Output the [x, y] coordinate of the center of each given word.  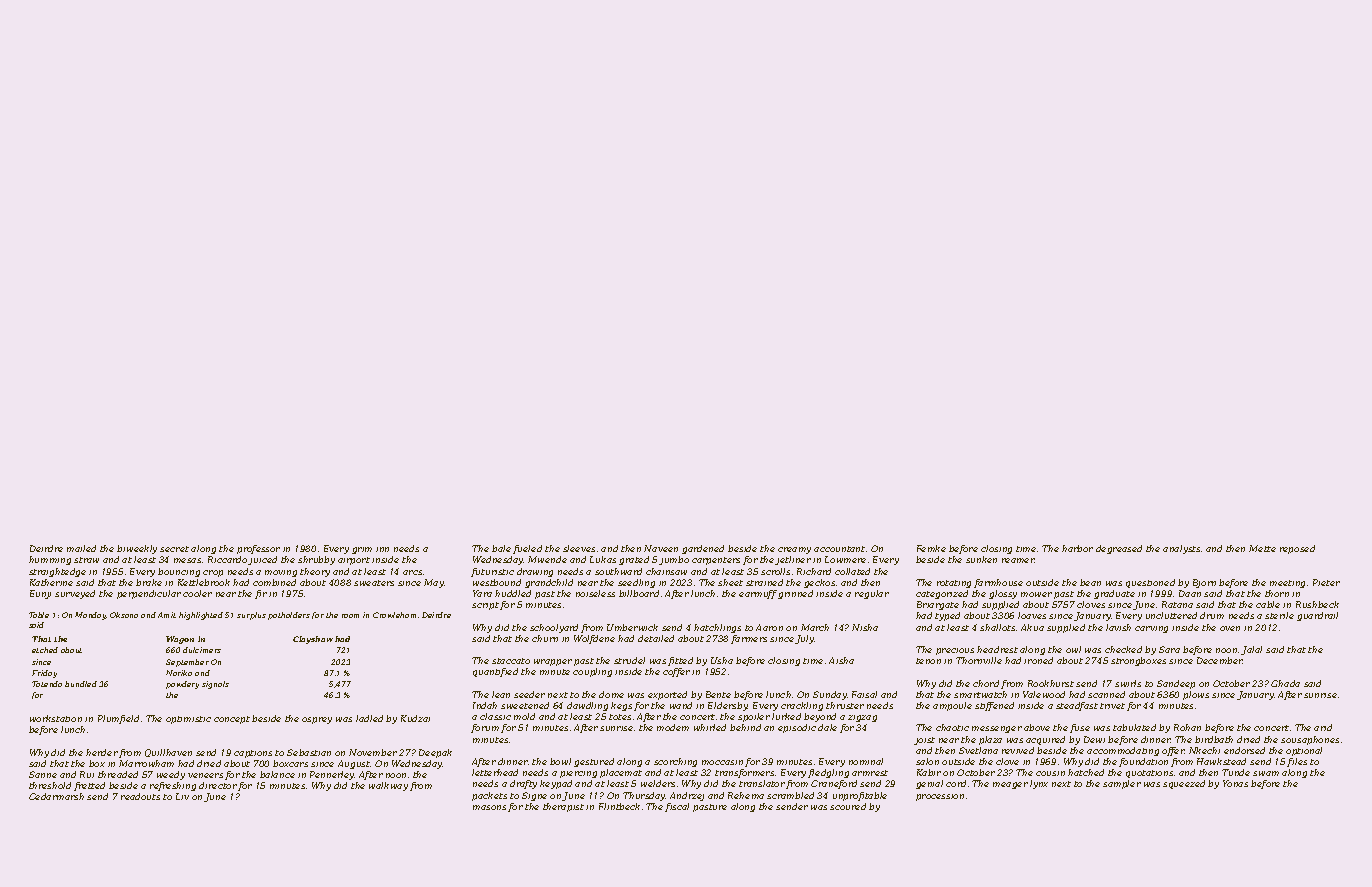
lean [501, 694]
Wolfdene [594, 639]
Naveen [661, 548]
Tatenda [47, 684]
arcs [412, 572]
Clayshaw [313, 640]
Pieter [1326, 582]
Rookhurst [1051, 683]
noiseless [595, 593]
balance [277, 774]
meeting [1287, 584]
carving [1151, 629]
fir [261, 594]
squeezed [1184, 784]
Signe [534, 796]
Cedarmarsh [56, 796]
